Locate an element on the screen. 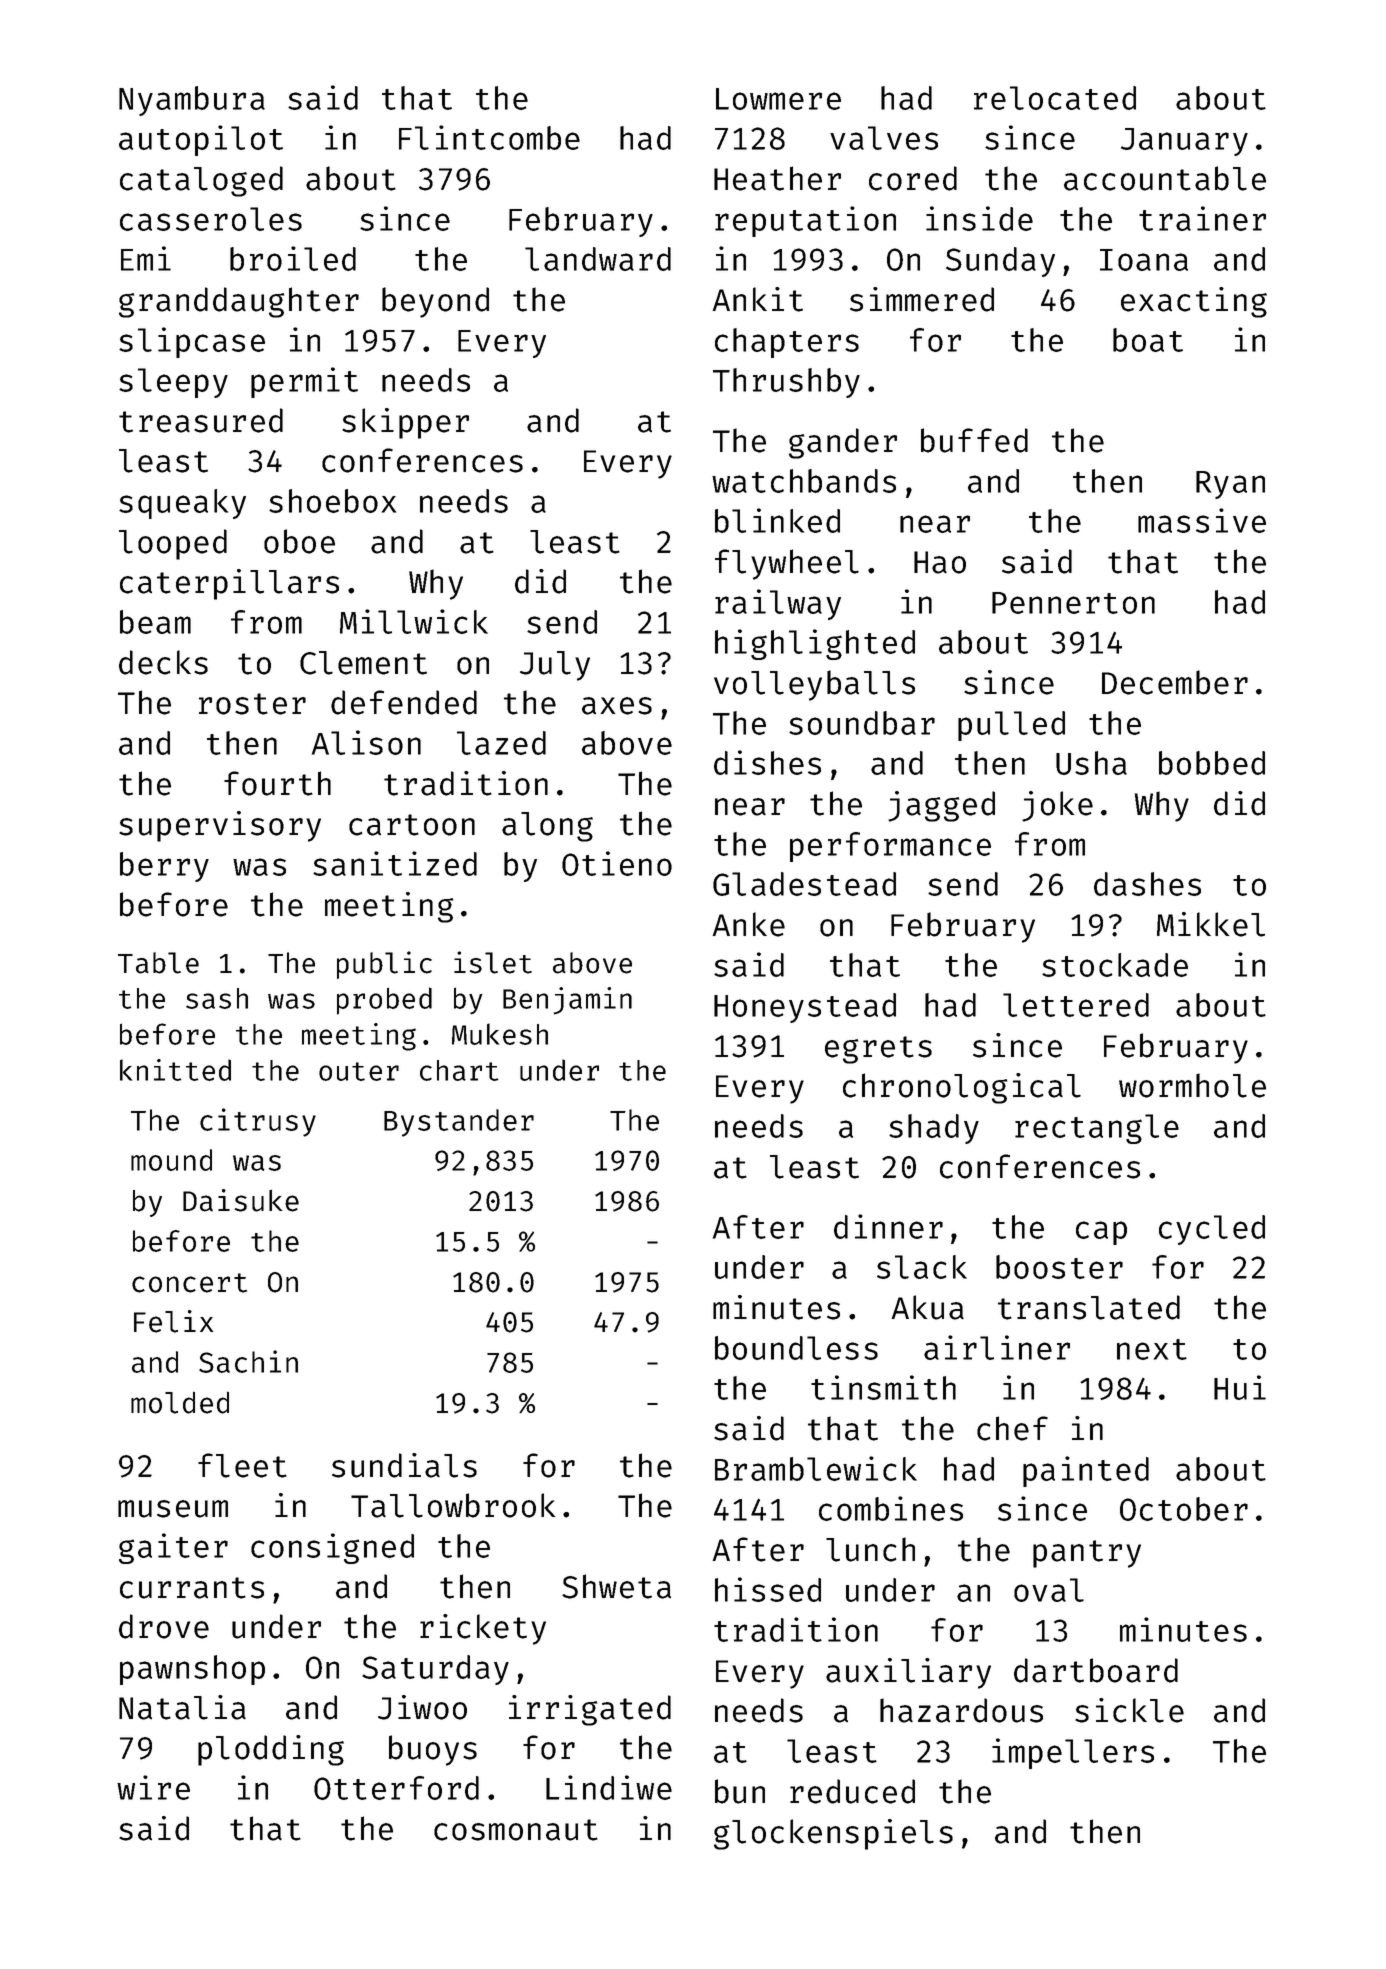  autopilot is located at coordinates (201, 140).
